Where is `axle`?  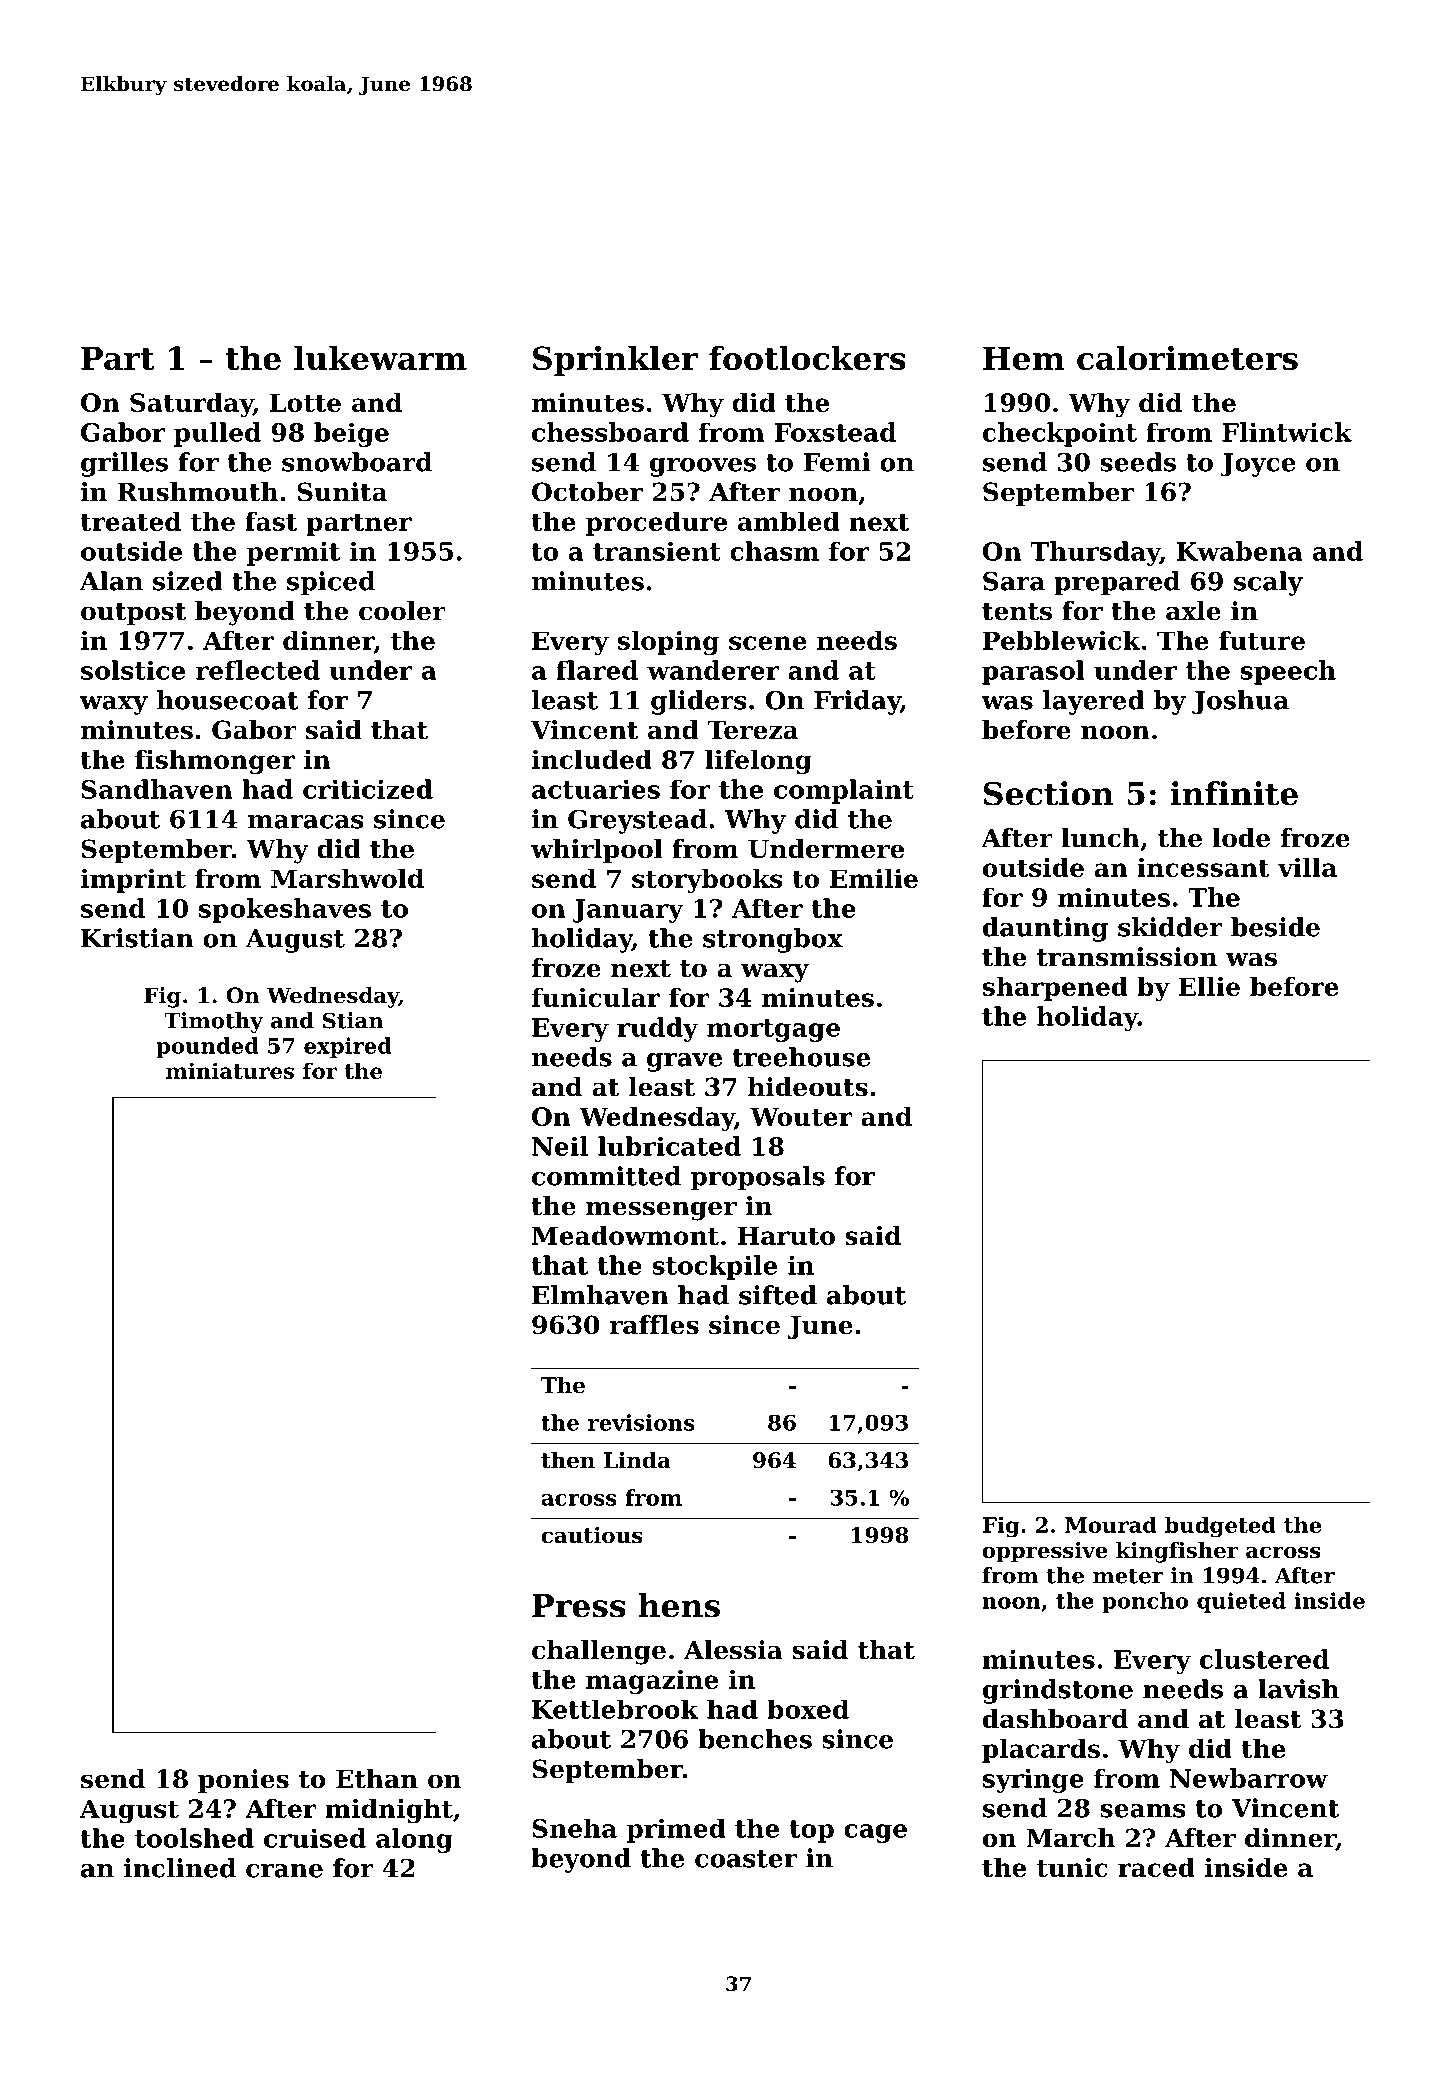
axle is located at coordinates (1193, 611).
